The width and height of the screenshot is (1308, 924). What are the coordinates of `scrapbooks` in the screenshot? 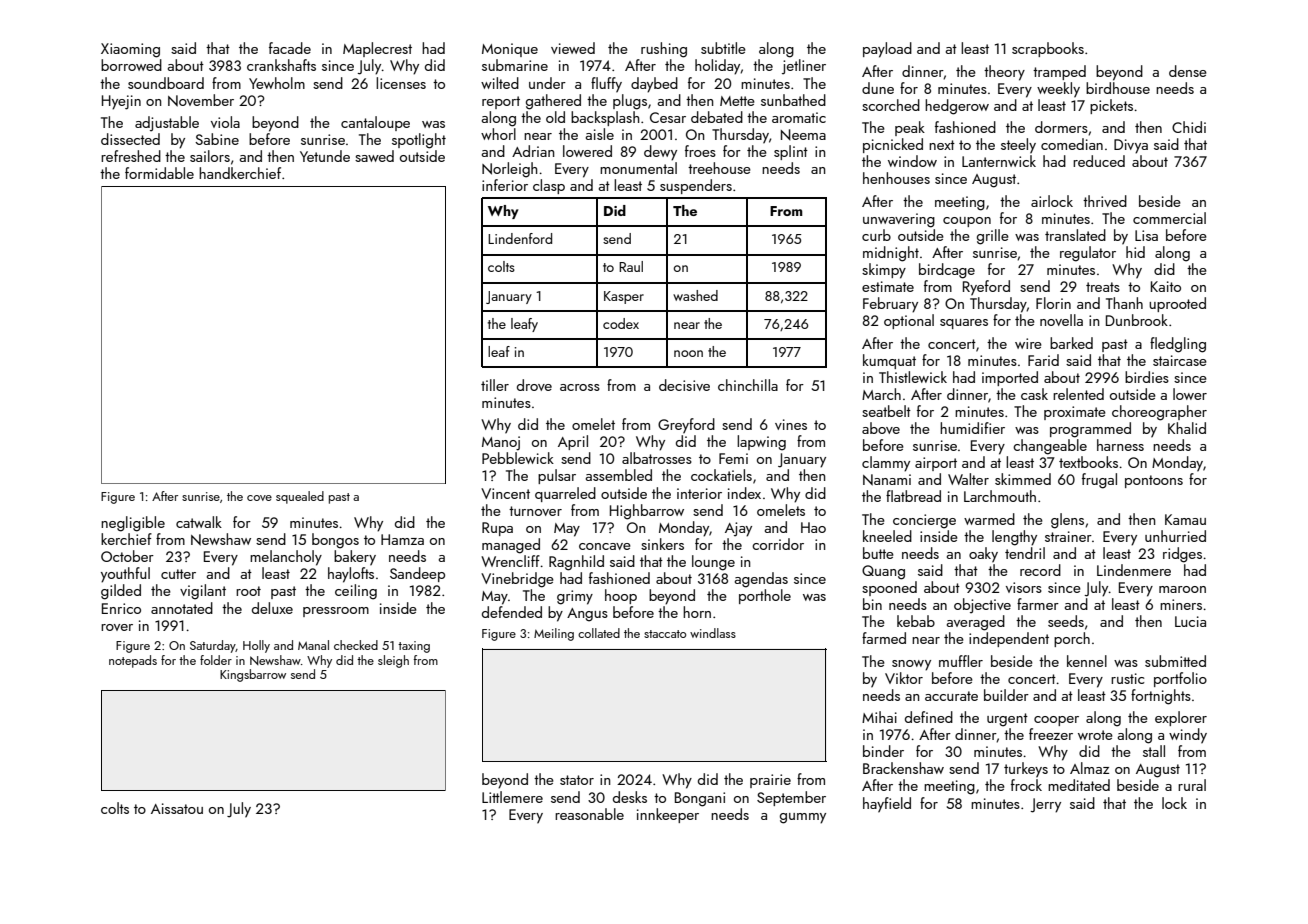 It's located at (1048, 49).
